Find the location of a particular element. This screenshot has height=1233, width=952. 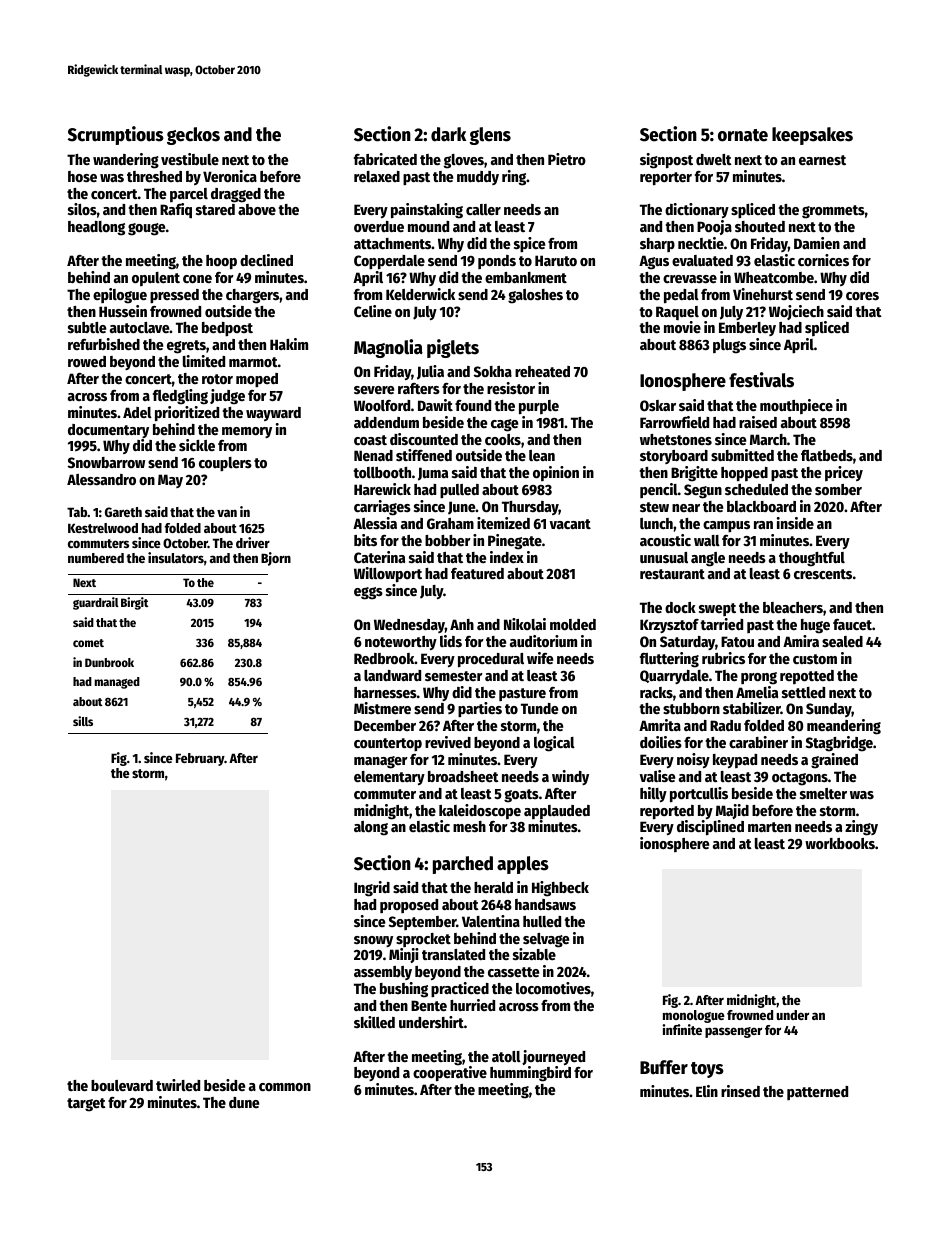

van is located at coordinates (227, 513).
